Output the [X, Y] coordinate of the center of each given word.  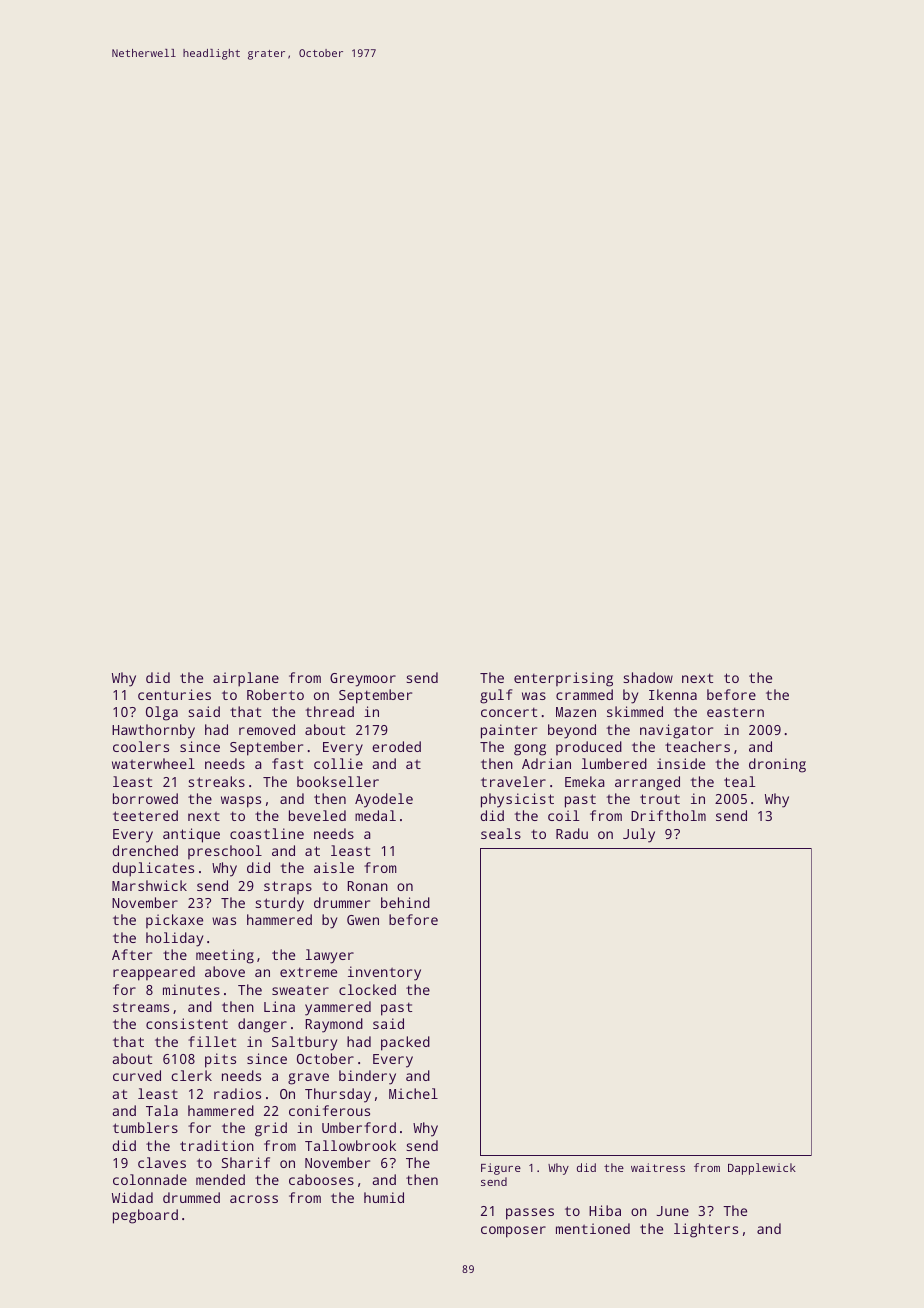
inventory [384, 973]
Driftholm [668, 815]
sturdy [279, 904]
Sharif [246, 1162]
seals [501, 833]
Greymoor [363, 680]
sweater [300, 990]
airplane [246, 679]
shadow [648, 677]
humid [384, 1197]
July [639, 835]
